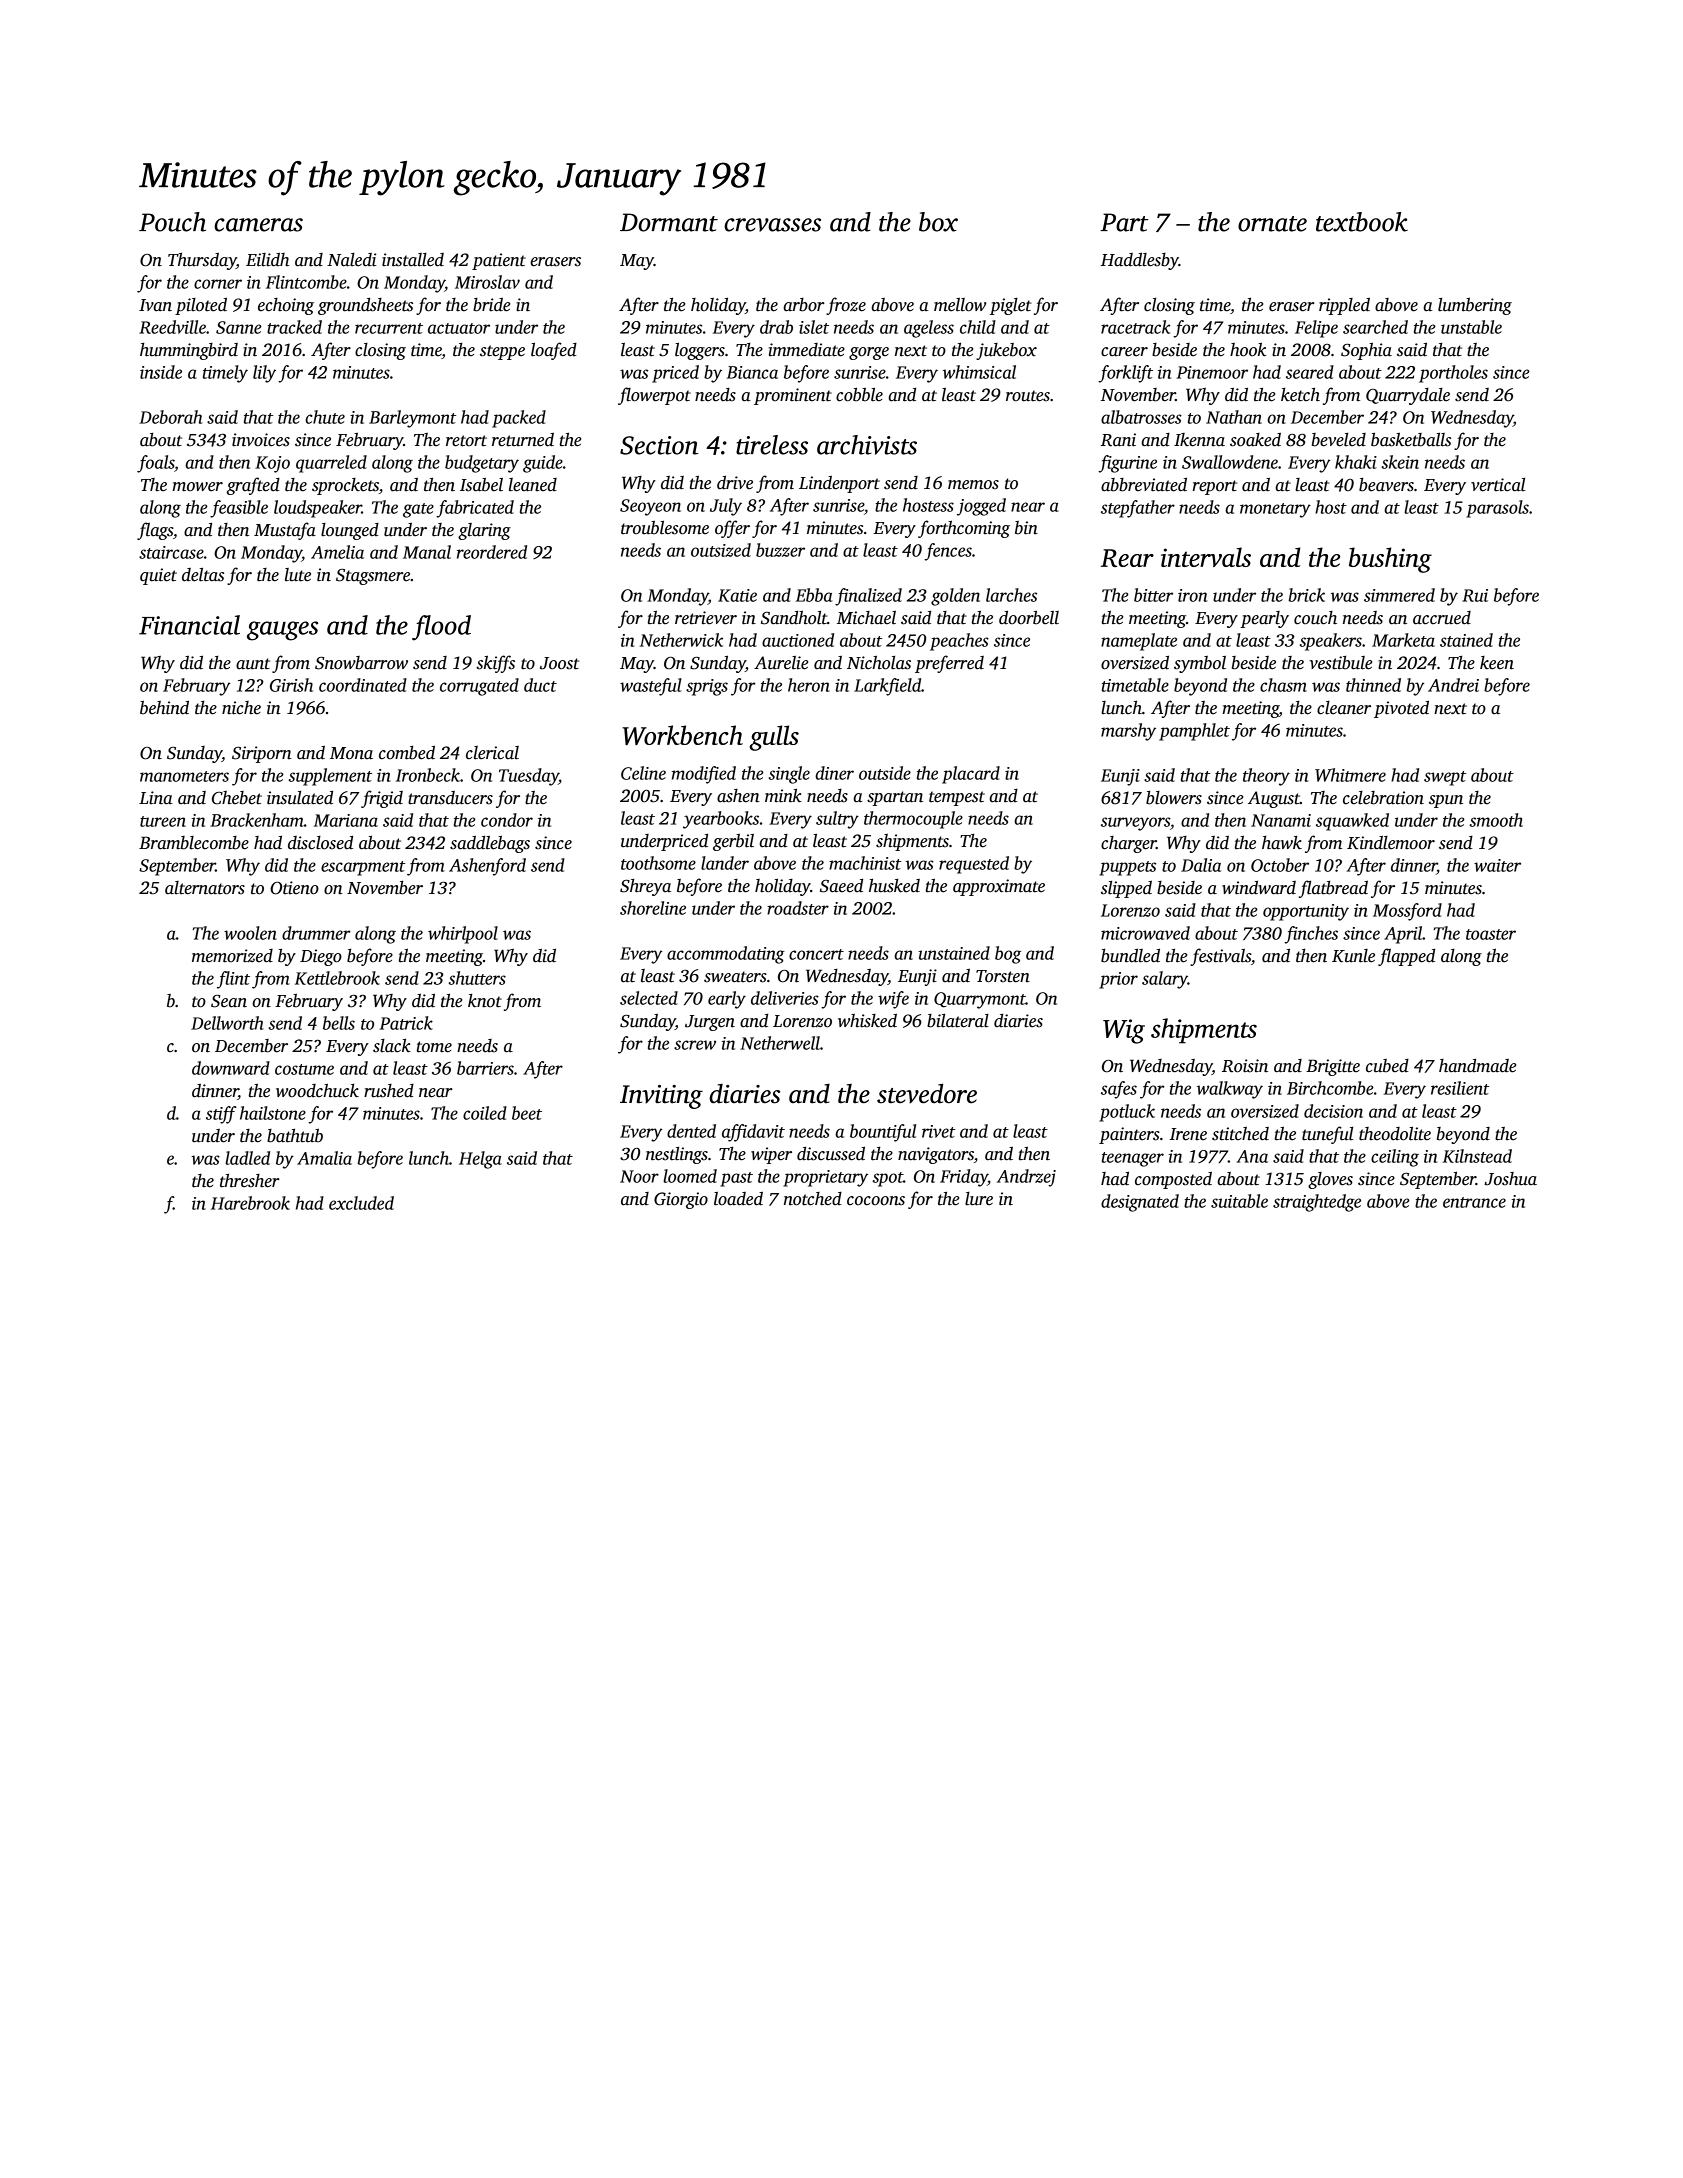  I want to click on prominent, so click(793, 396).
